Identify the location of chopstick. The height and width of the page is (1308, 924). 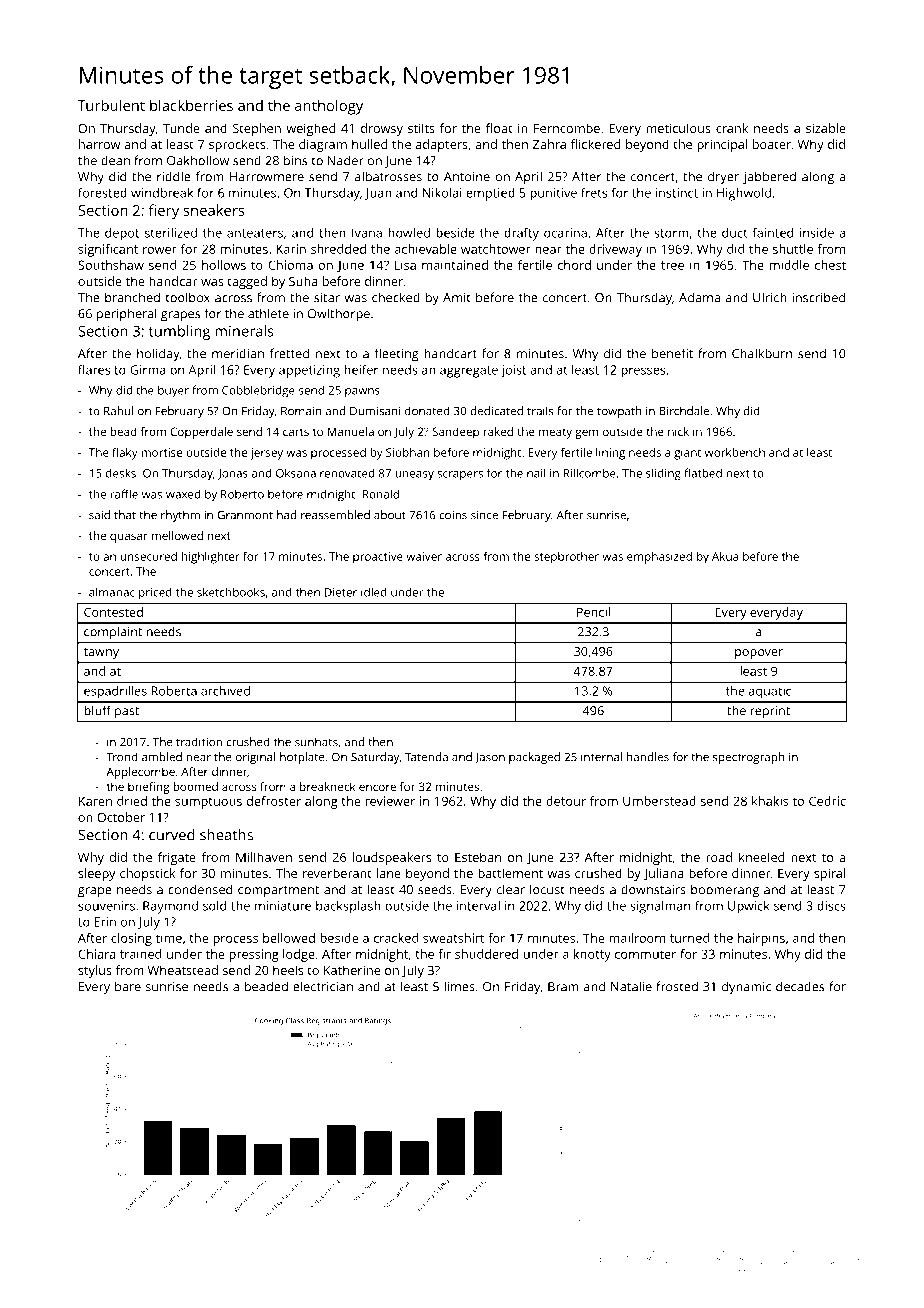
(148, 874).
